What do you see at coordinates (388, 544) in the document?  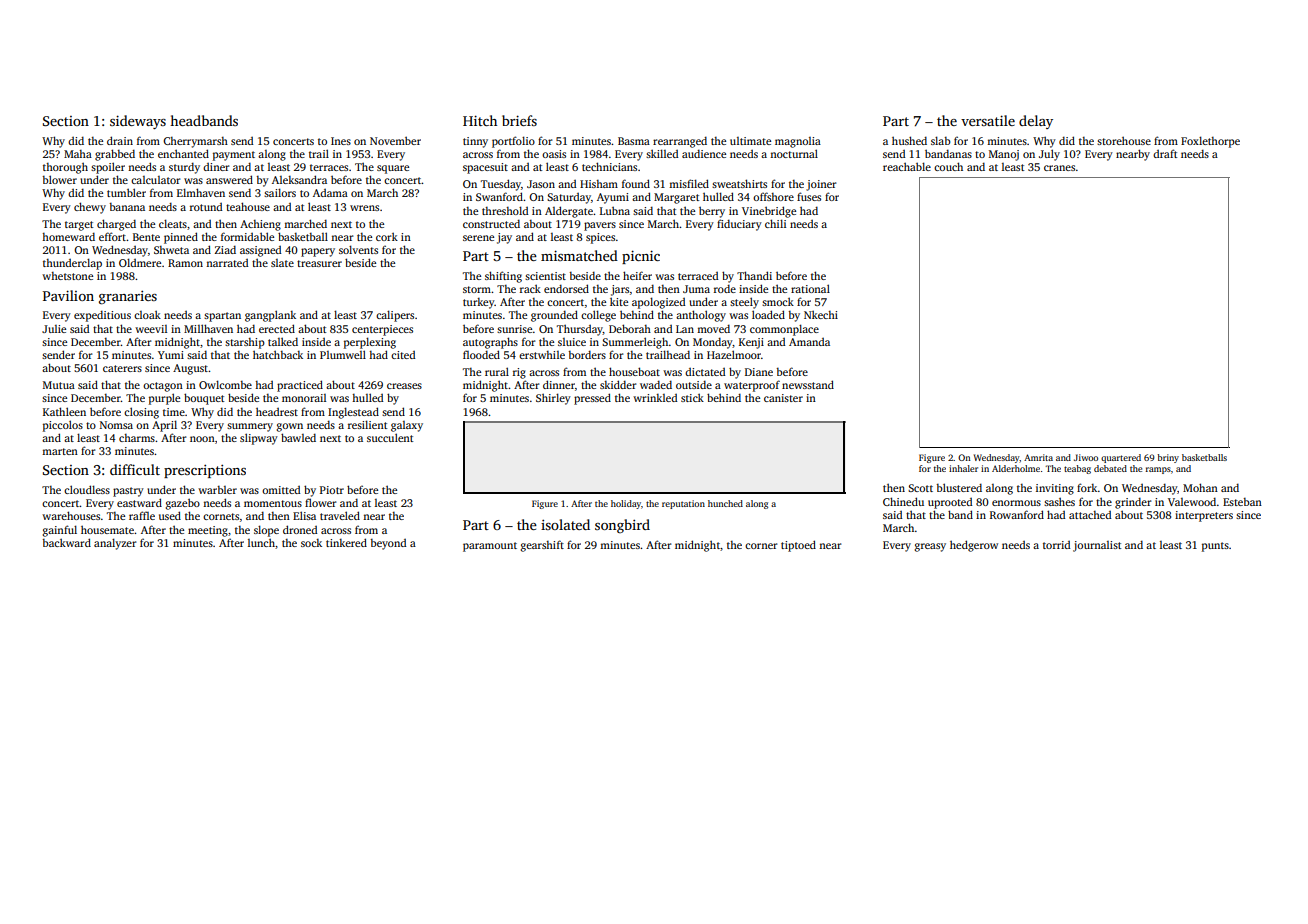 I see `beyond` at bounding box center [388, 544].
